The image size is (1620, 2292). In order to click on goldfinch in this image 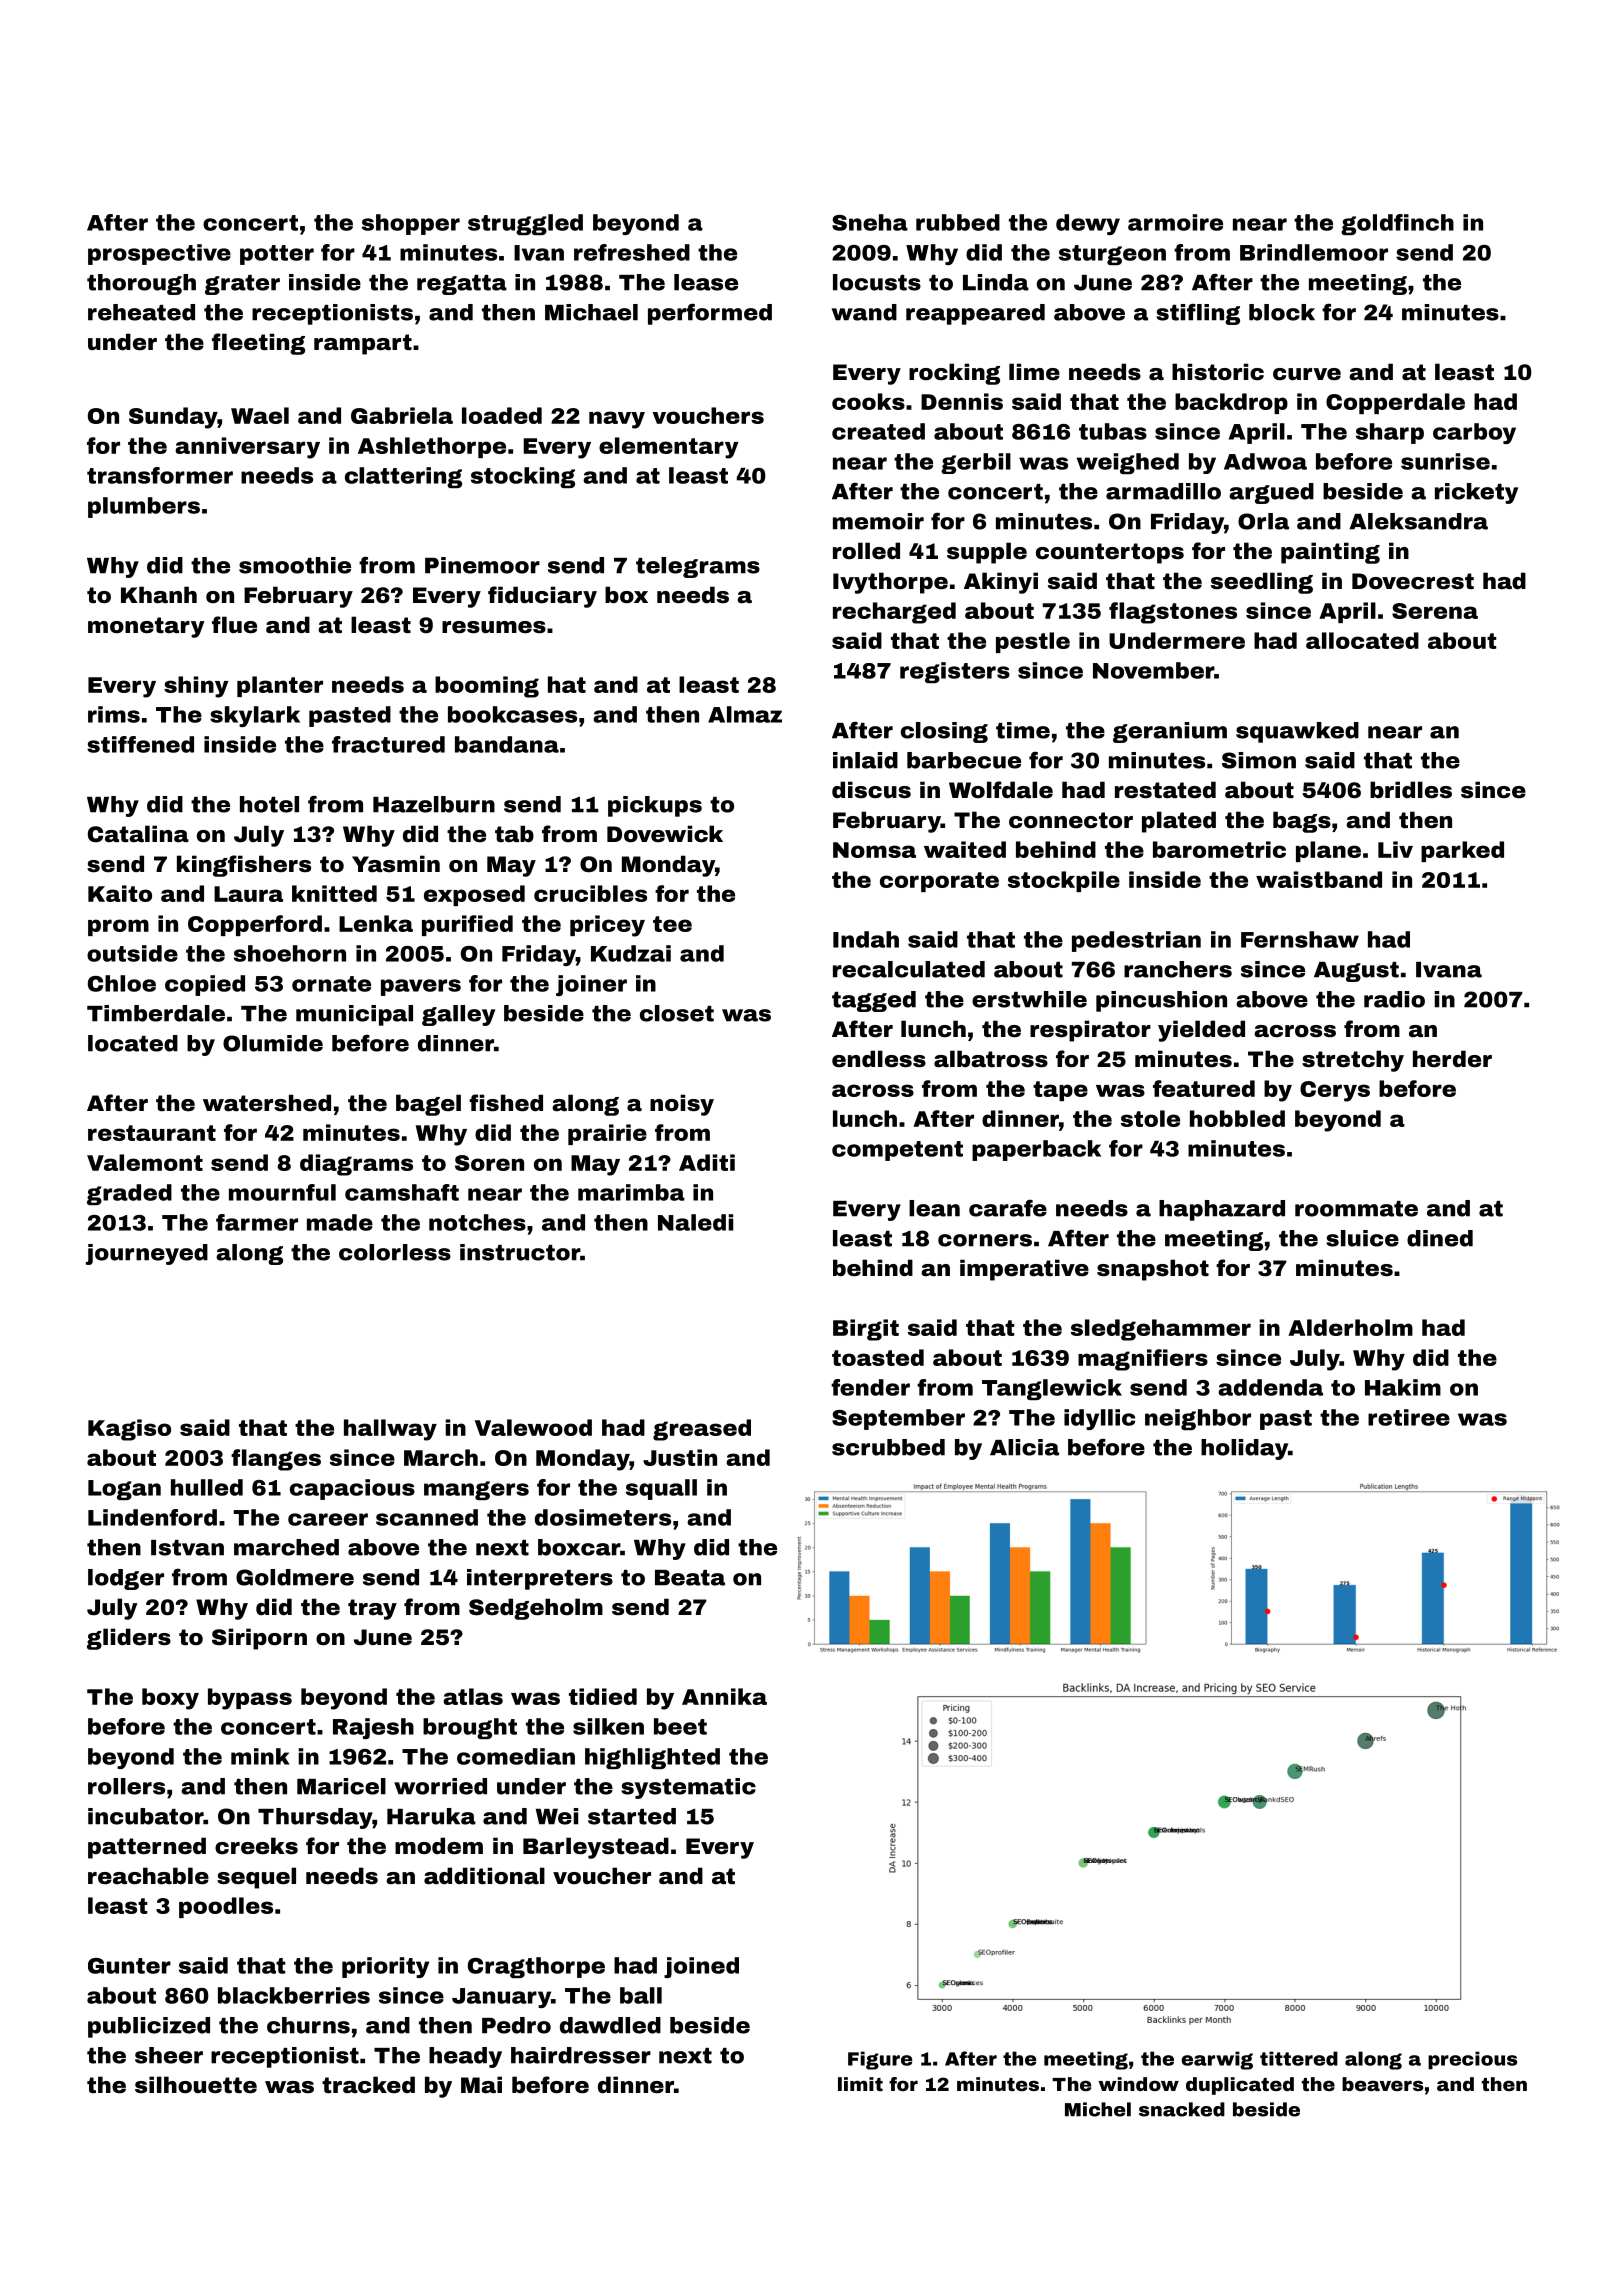, I will do `click(1397, 224)`.
